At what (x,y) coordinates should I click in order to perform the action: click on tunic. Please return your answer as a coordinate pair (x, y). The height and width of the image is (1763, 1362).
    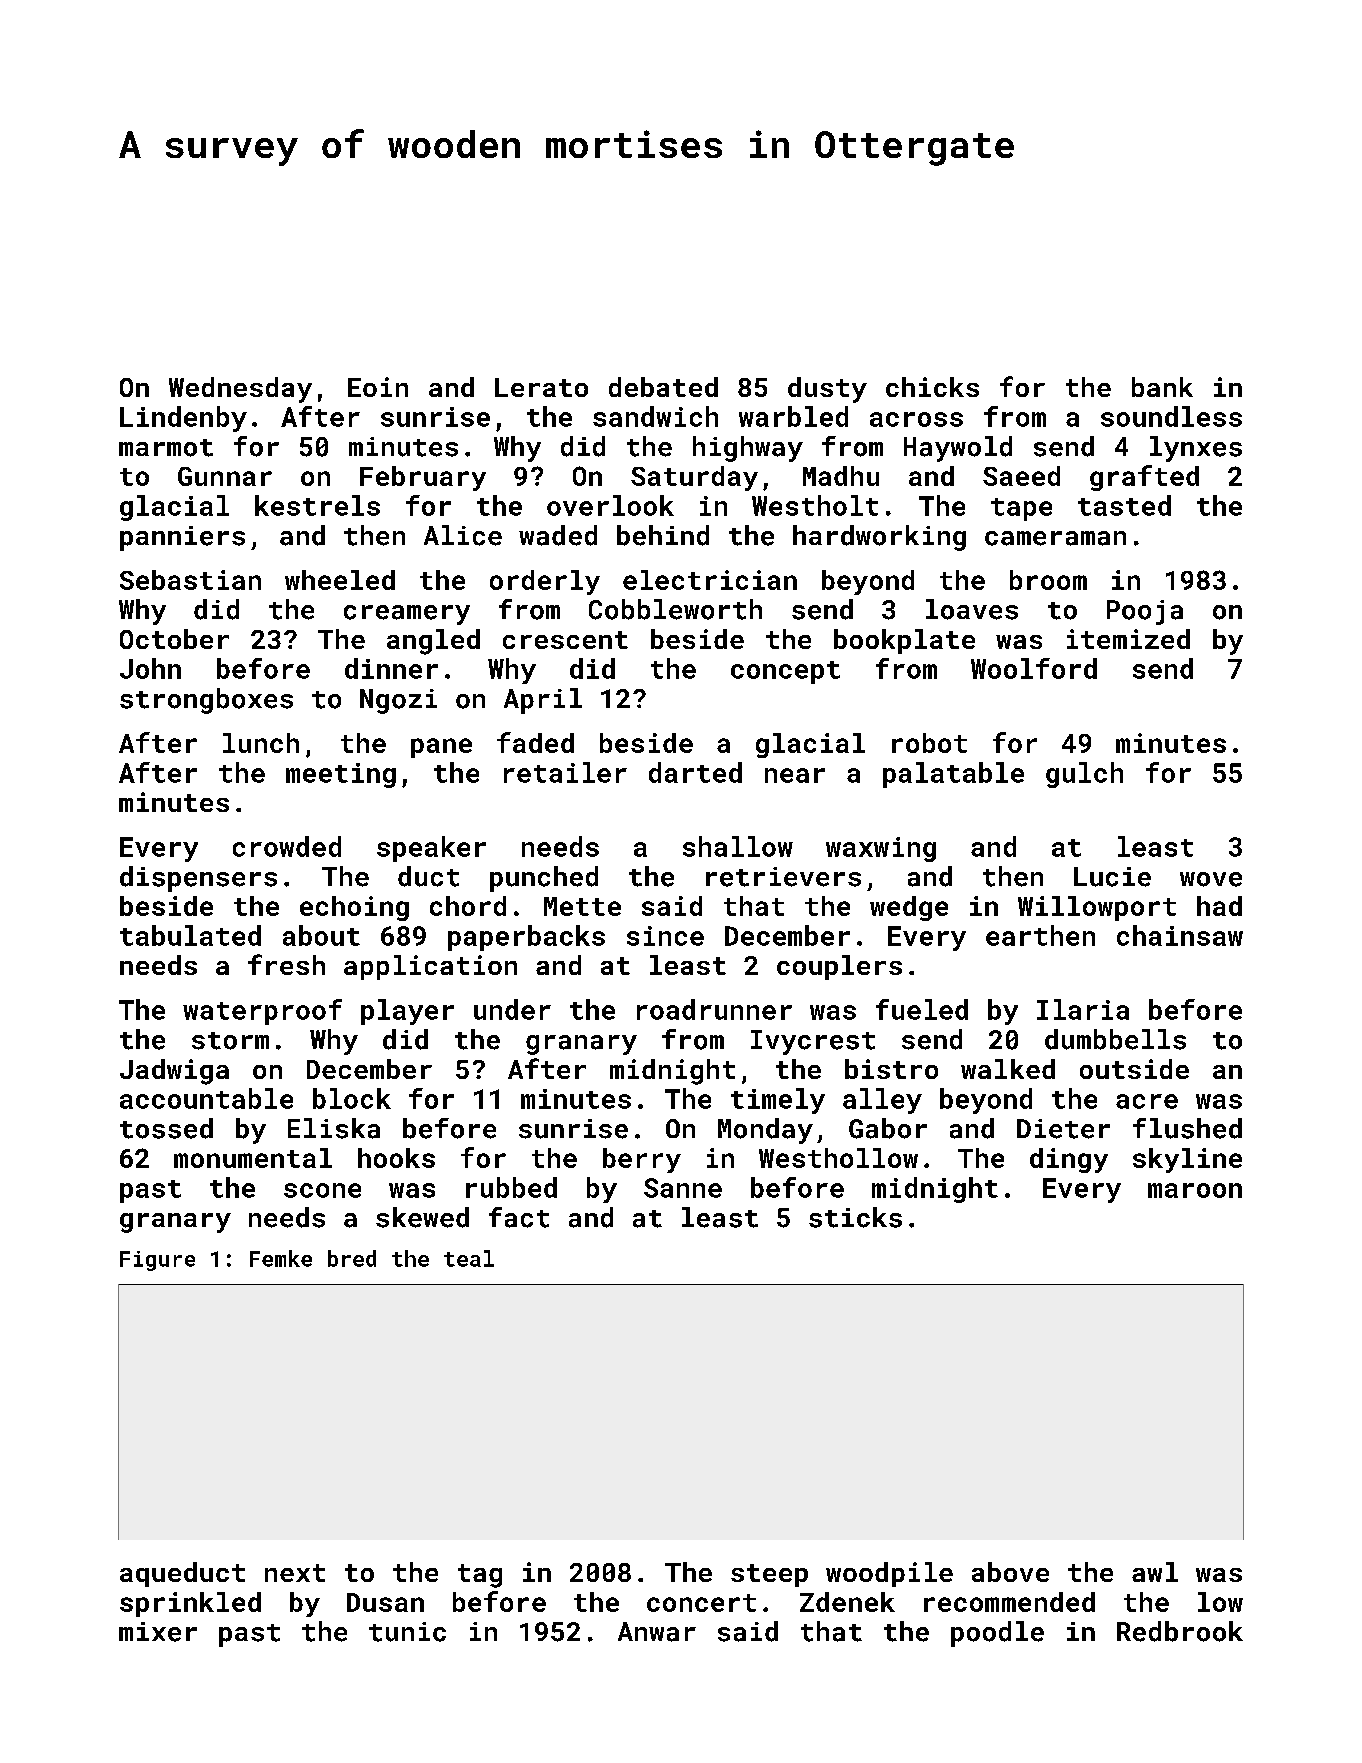
    Looking at the image, I should click on (407, 1632).
